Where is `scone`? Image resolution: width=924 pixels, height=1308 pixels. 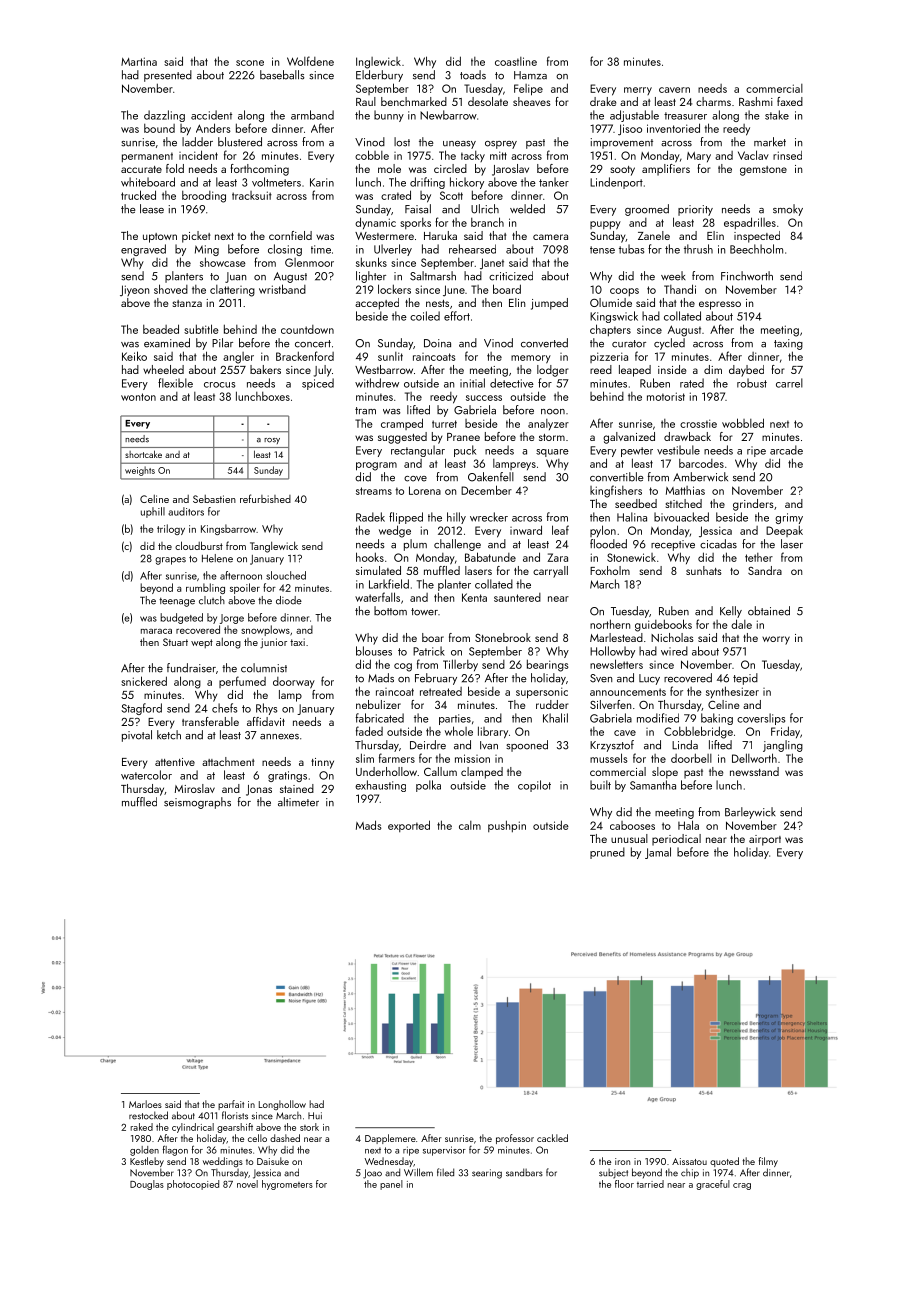 scone is located at coordinates (250, 63).
